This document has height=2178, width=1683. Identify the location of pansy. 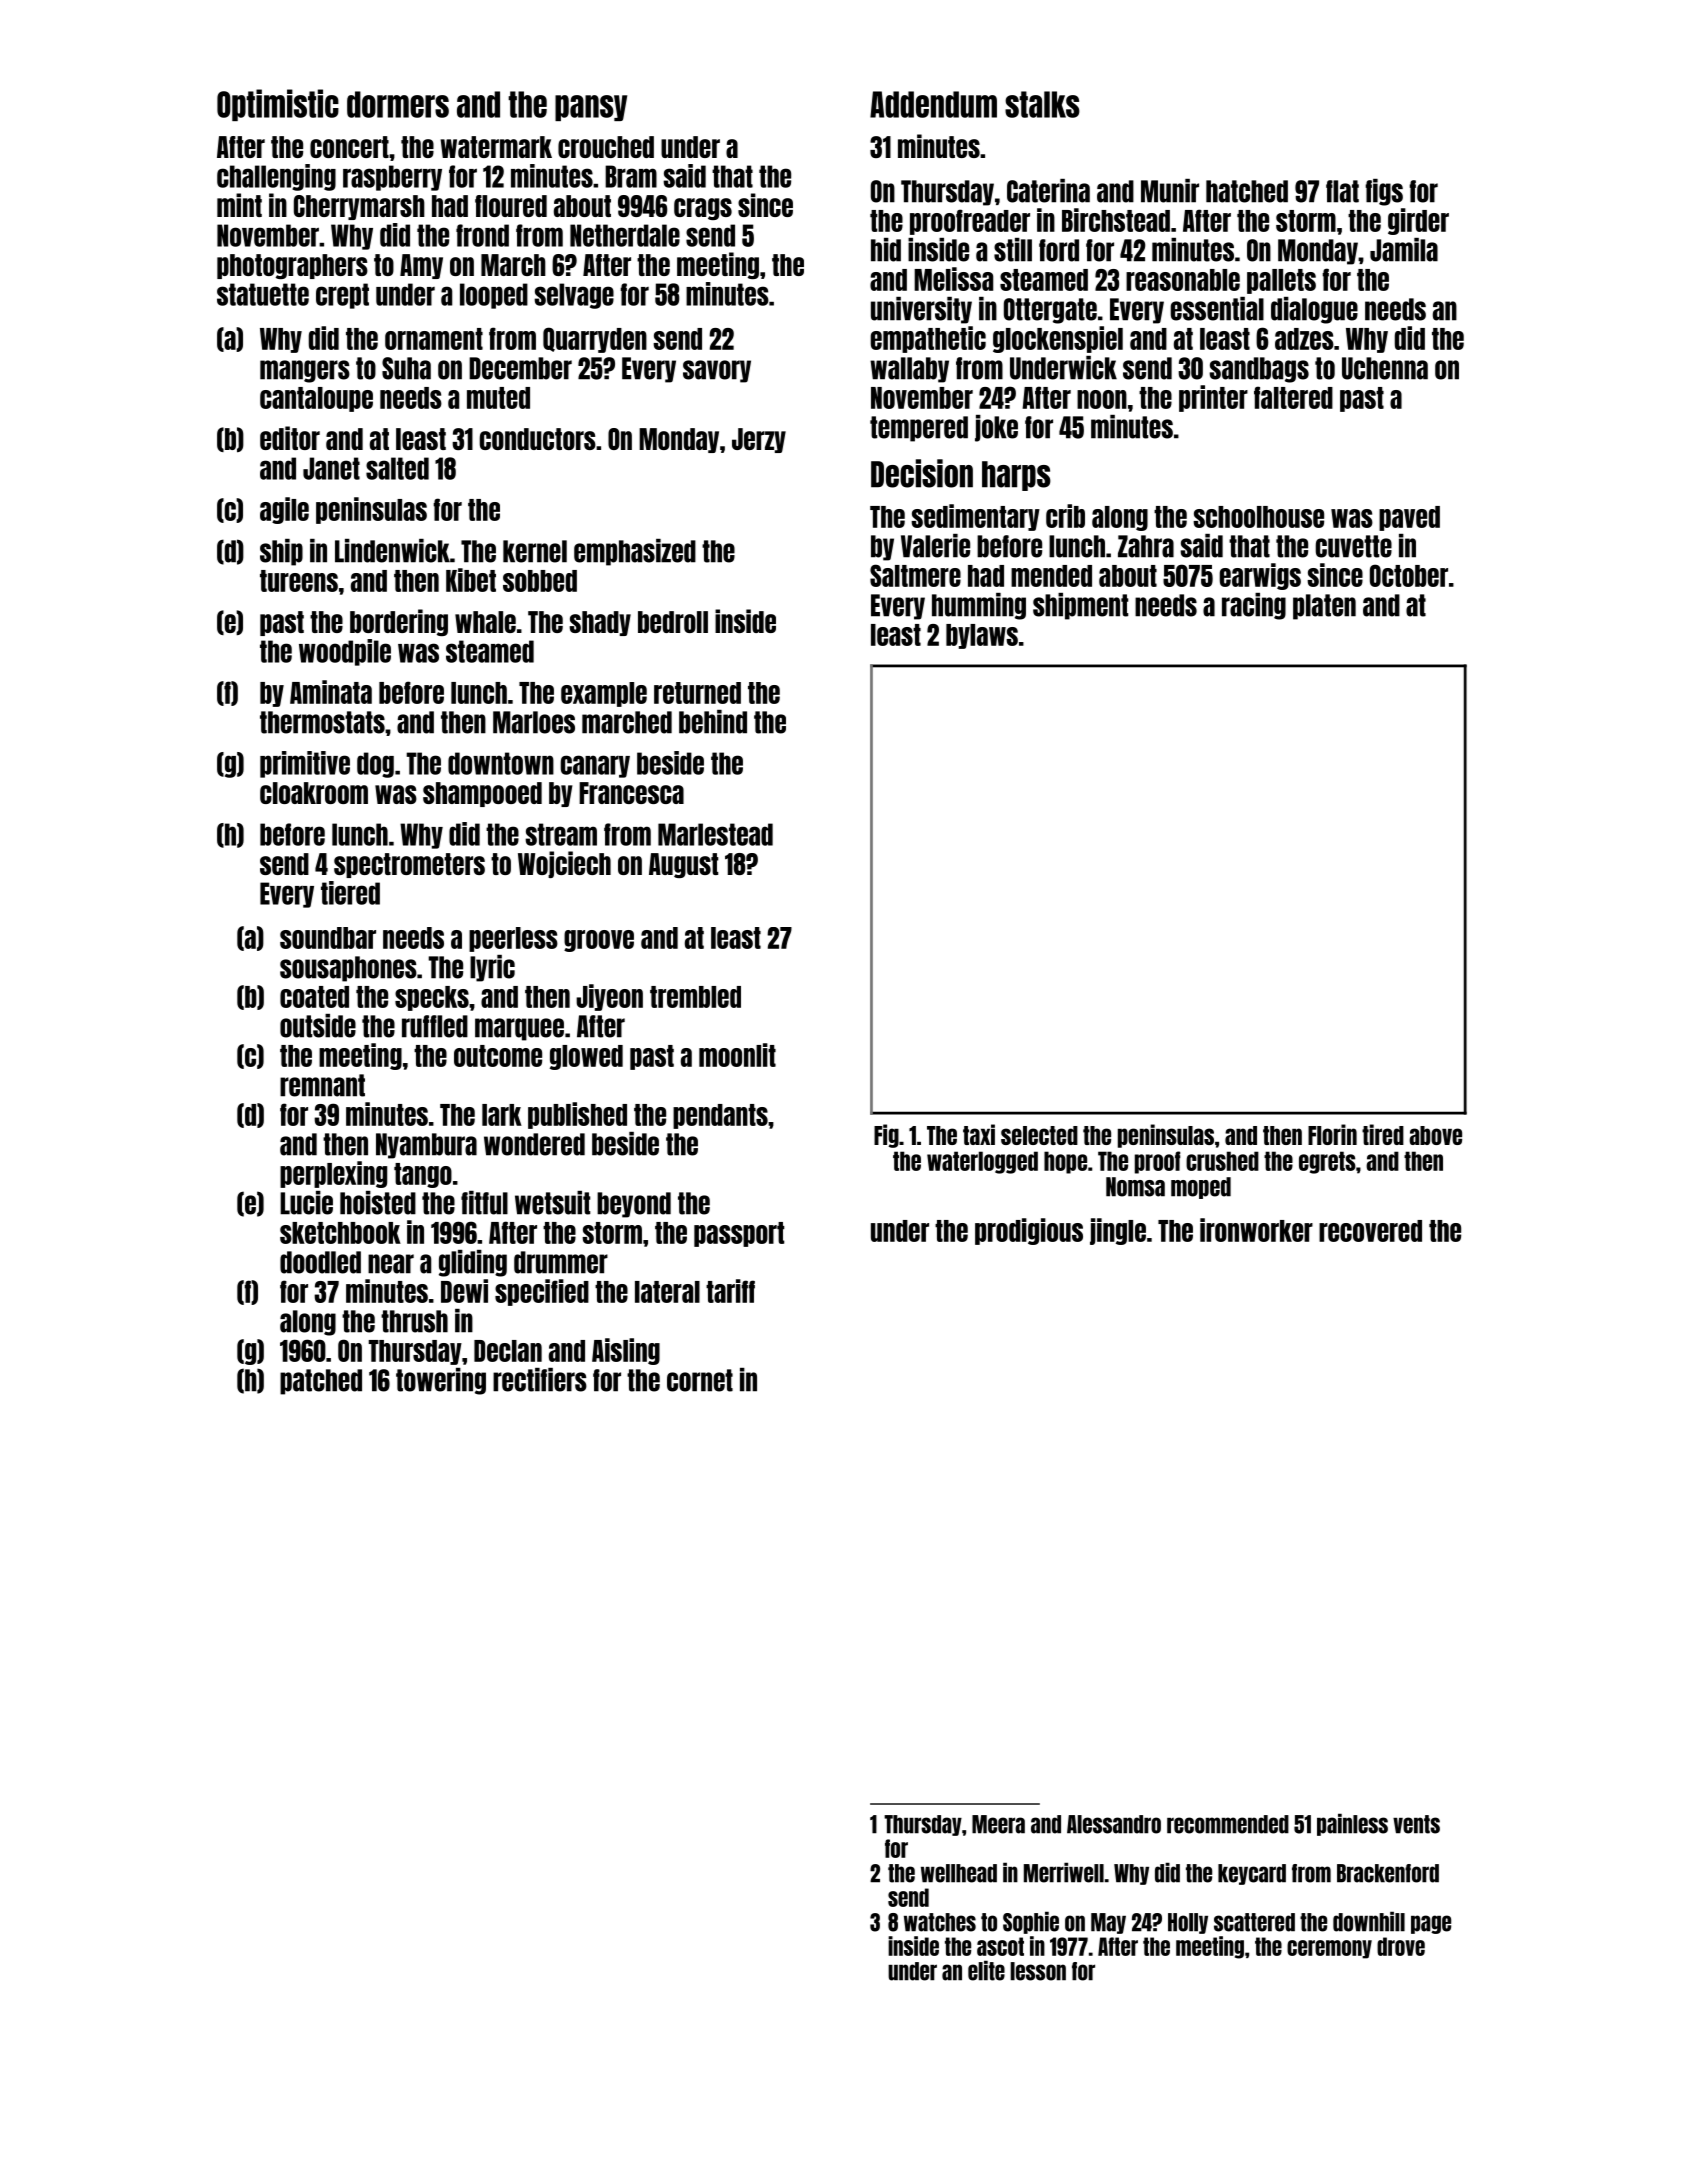
(591, 108).
